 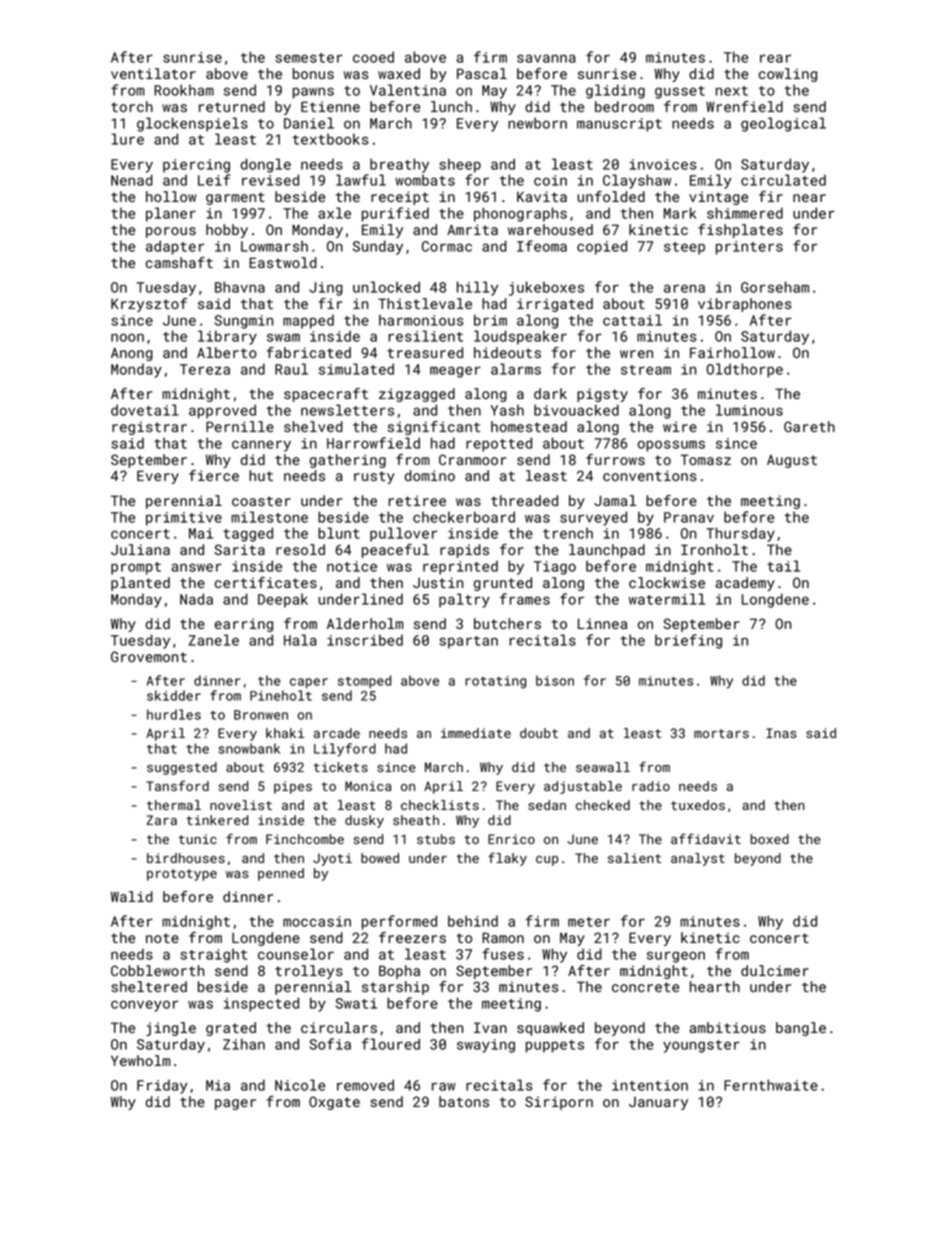 What do you see at coordinates (460, 165) in the image?
I see `sheep` at bounding box center [460, 165].
